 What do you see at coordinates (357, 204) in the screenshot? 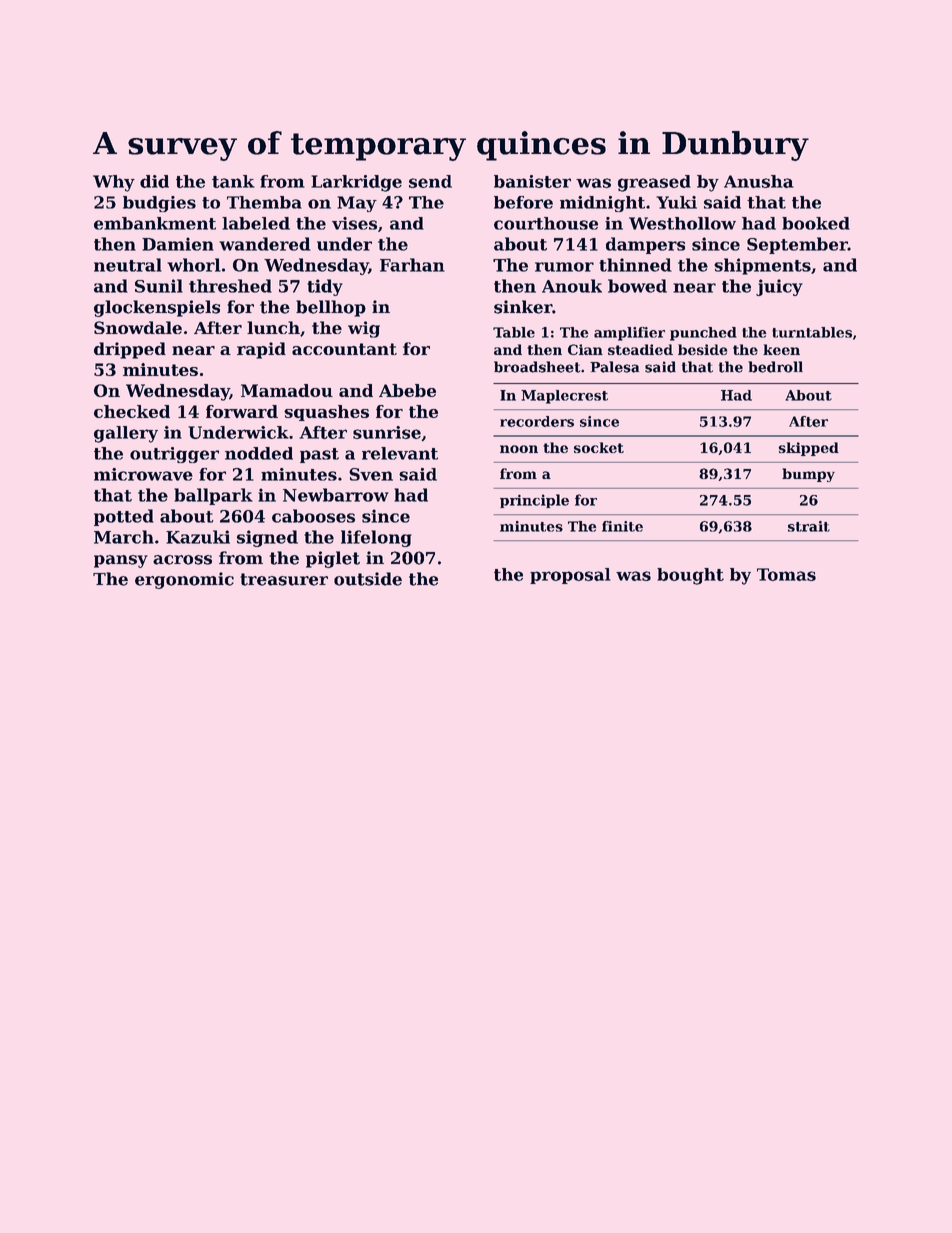
I see `May` at bounding box center [357, 204].
